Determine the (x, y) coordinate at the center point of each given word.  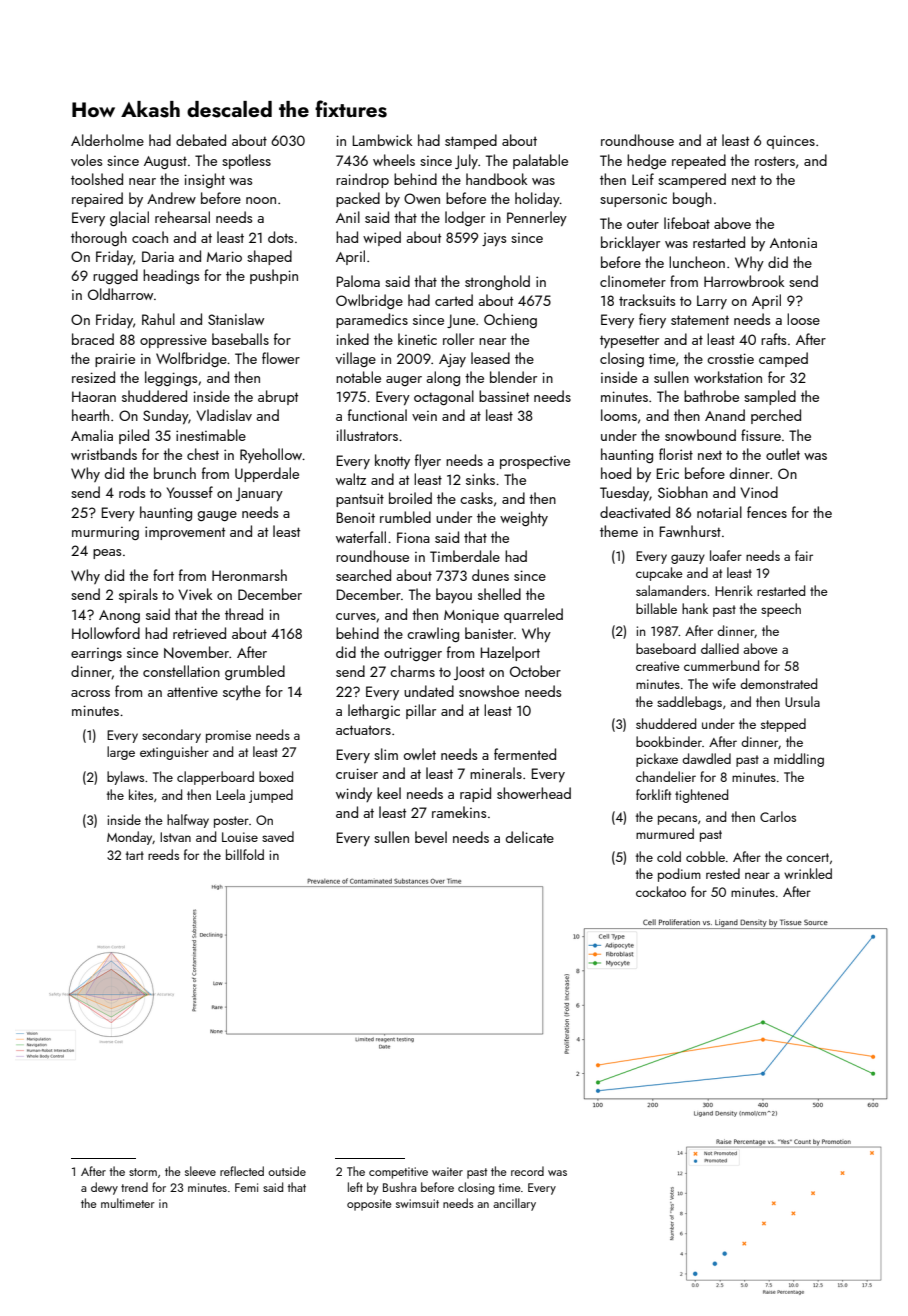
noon (261, 200)
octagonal (444, 397)
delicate (530, 837)
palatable (540, 161)
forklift (653, 794)
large (121, 753)
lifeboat (687, 223)
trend (134, 1187)
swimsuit (417, 1203)
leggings (171, 378)
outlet (783, 454)
